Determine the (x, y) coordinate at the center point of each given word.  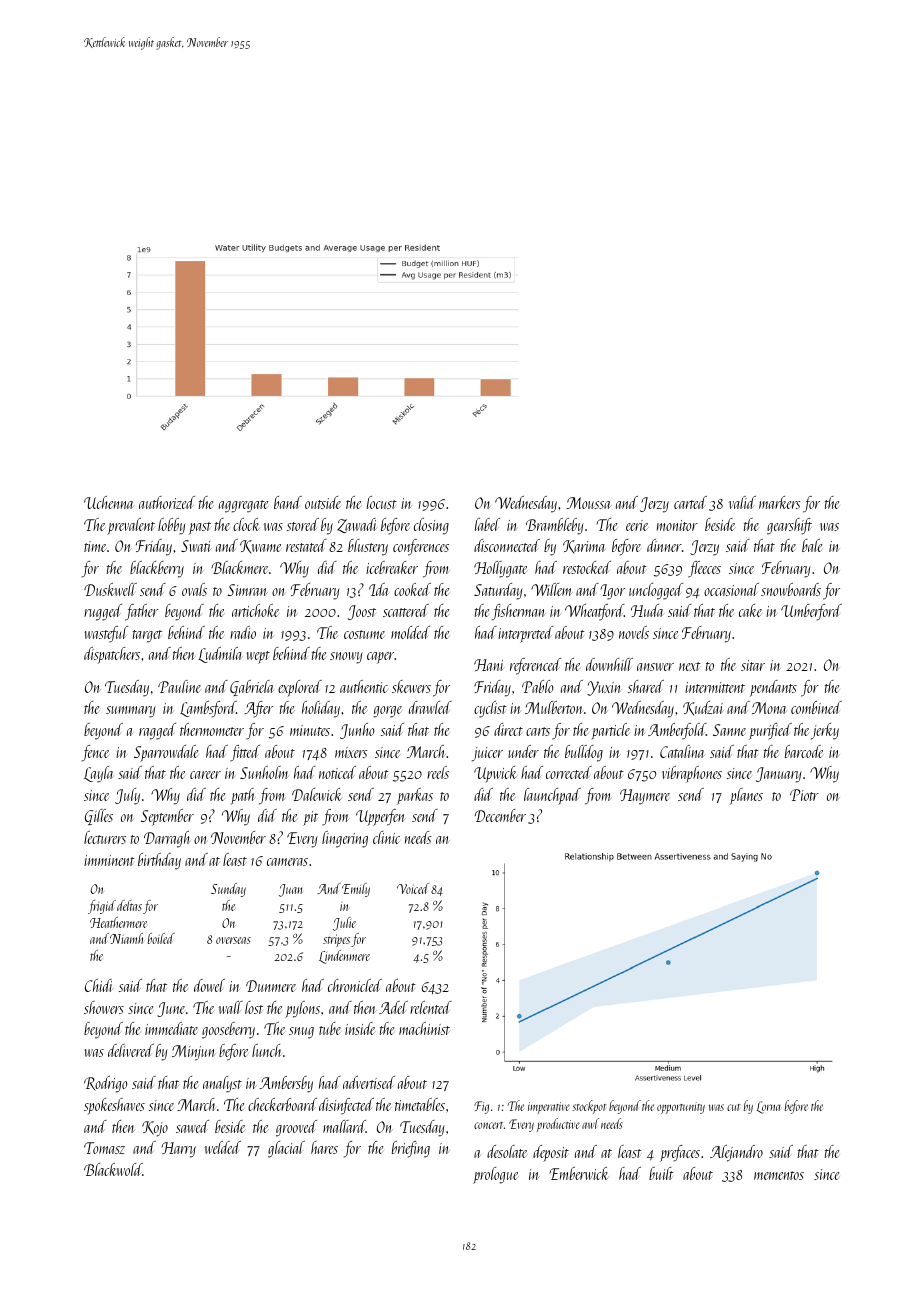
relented (431, 1007)
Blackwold (113, 1169)
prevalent (131, 526)
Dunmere (271, 986)
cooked (412, 589)
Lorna (768, 1107)
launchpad (552, 796)
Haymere (645, 797)
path (243, 796)
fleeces (704, 569)
